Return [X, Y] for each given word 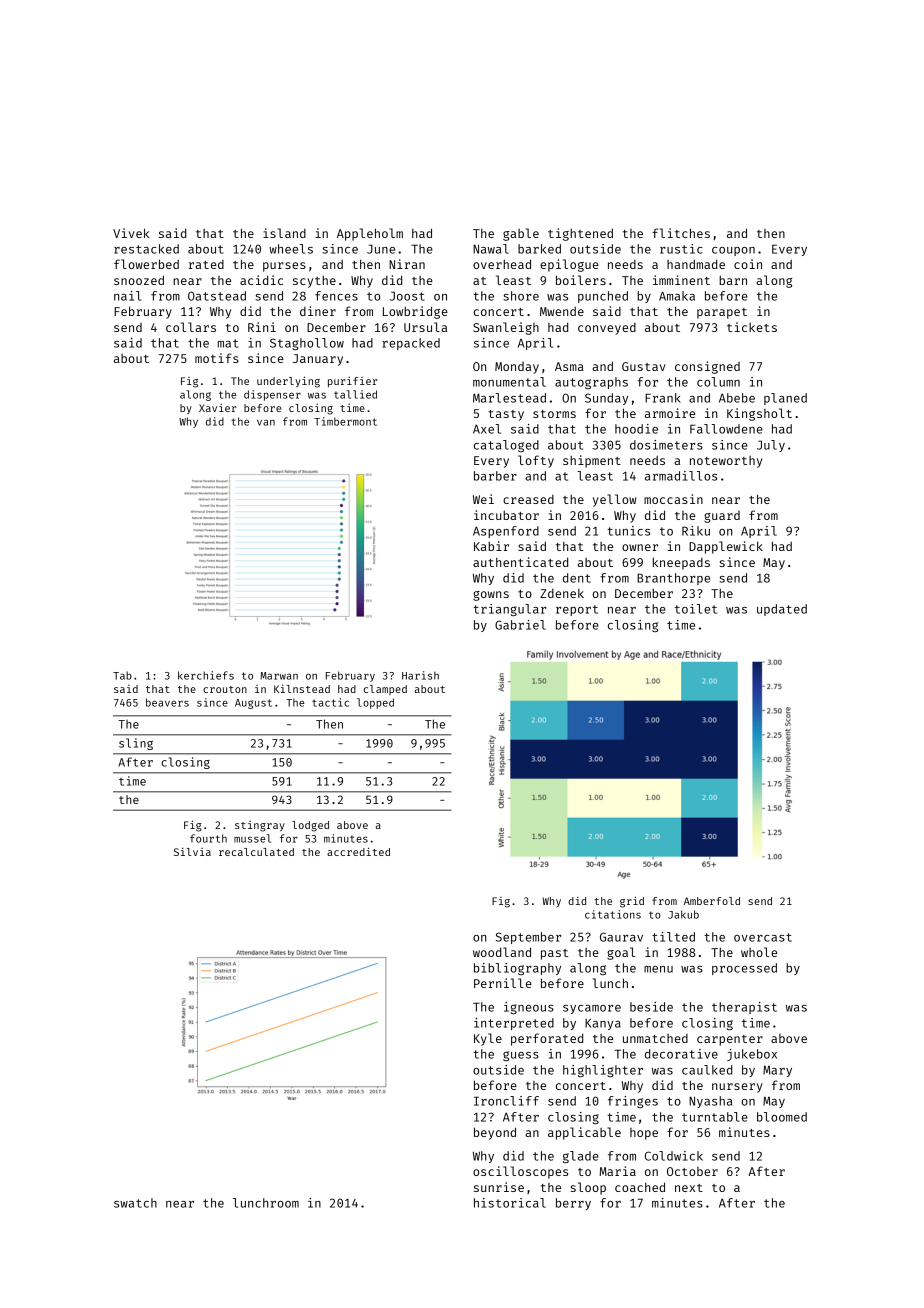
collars [191, 327]
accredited [358, 851]
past [554, 954]
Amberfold [712, 901]
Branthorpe [673, 579]
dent [577, 578]
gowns [491, 596]
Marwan [279, 676]
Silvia [192, 852]
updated [782, 610]
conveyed [607, 329]
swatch [135, 1203]
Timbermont [345, 421]
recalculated [256, 852]
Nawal [491, 249]
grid [632, 902]
